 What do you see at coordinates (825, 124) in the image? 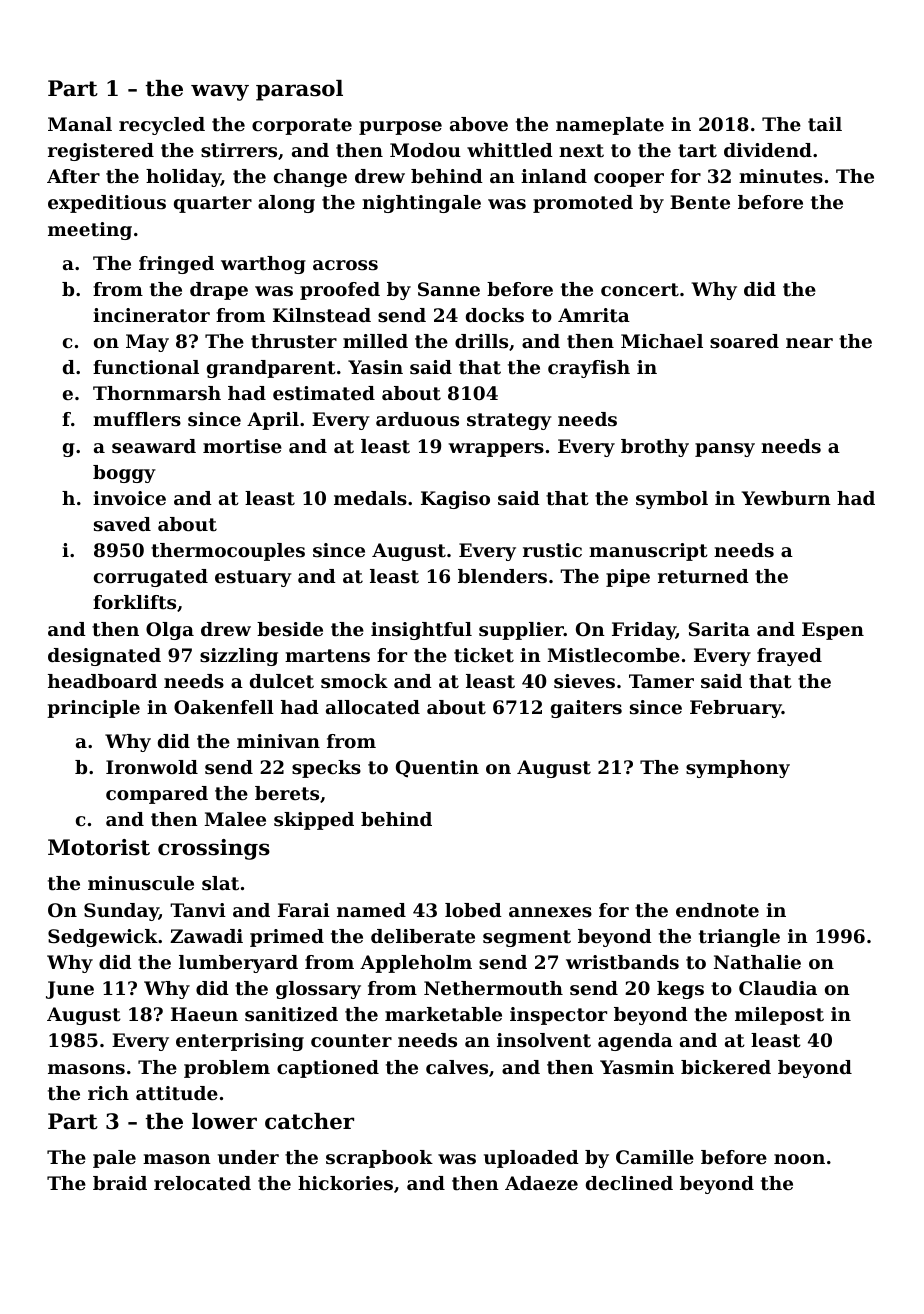
I see `tail` at bounding box center [825, 124].
